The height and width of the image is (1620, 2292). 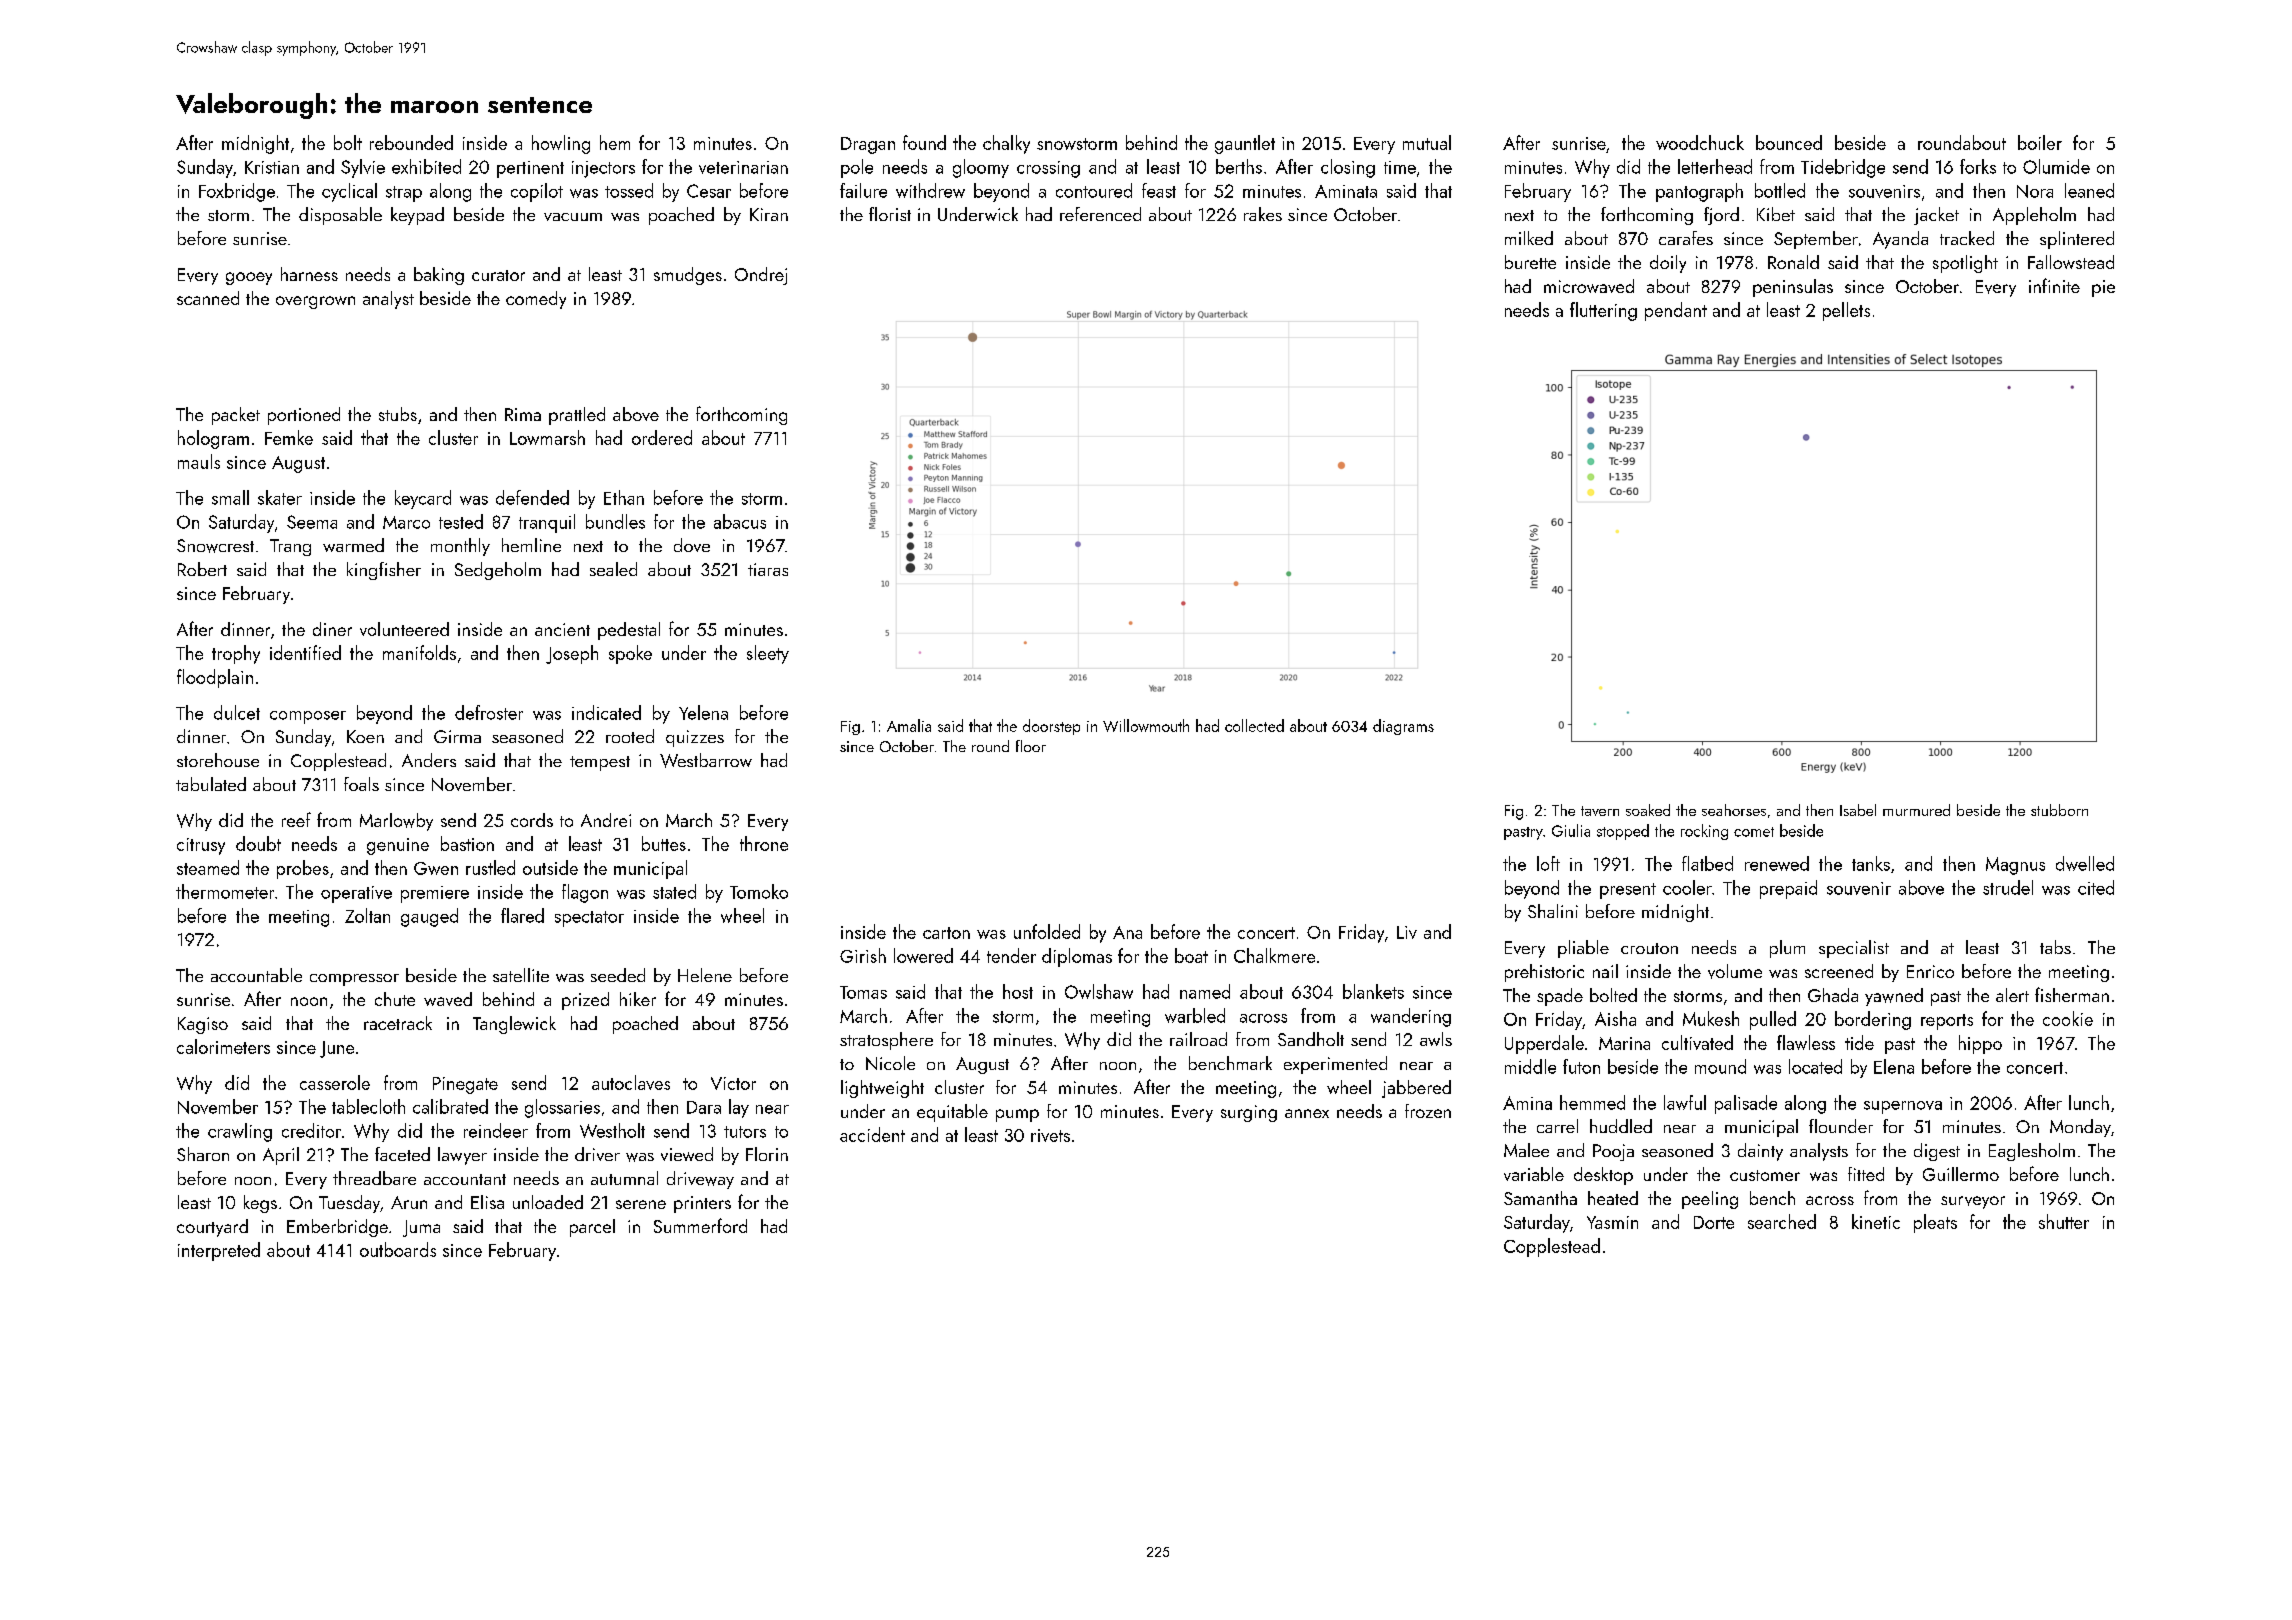 What do you see at coordinates (606, 820) in the image?
I see `Andrei` at bounding box center [606, 820].
